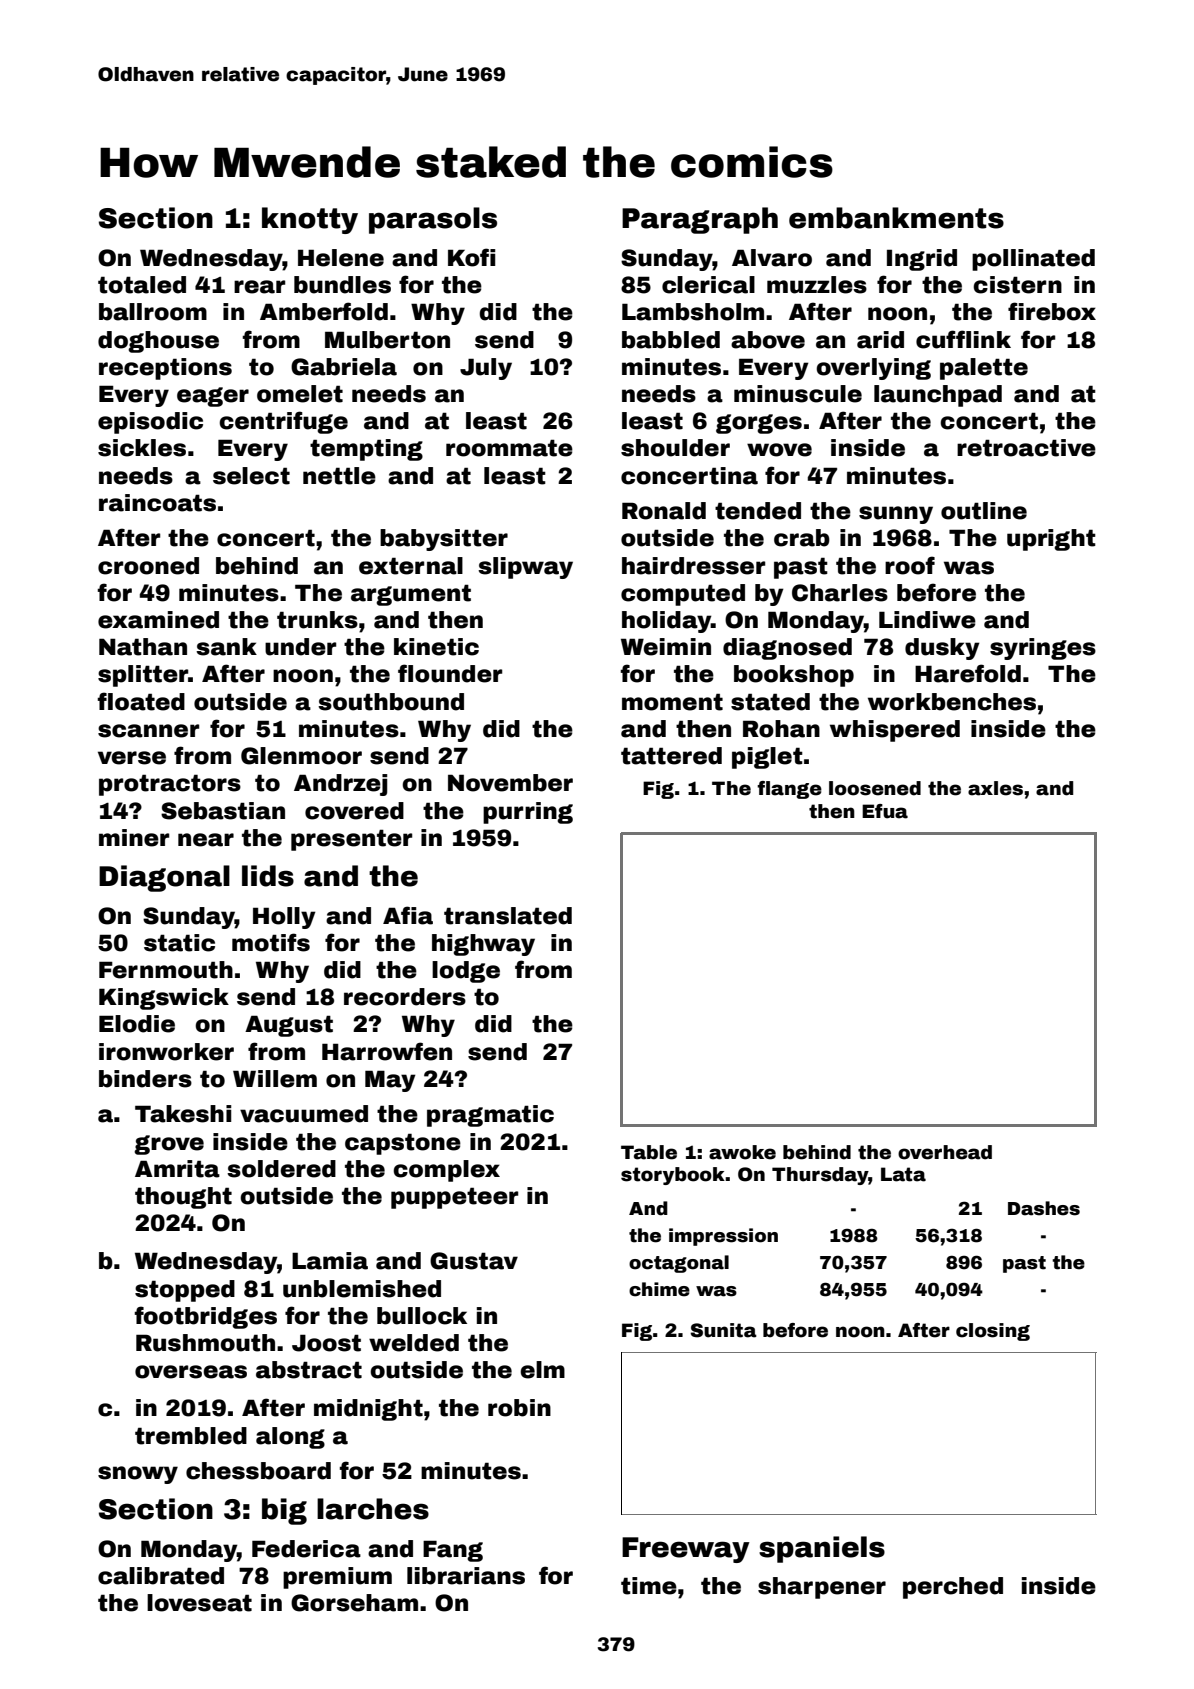 This screenshot has width=1194, height=1689. I want to click on eager, so click(213, 397).
